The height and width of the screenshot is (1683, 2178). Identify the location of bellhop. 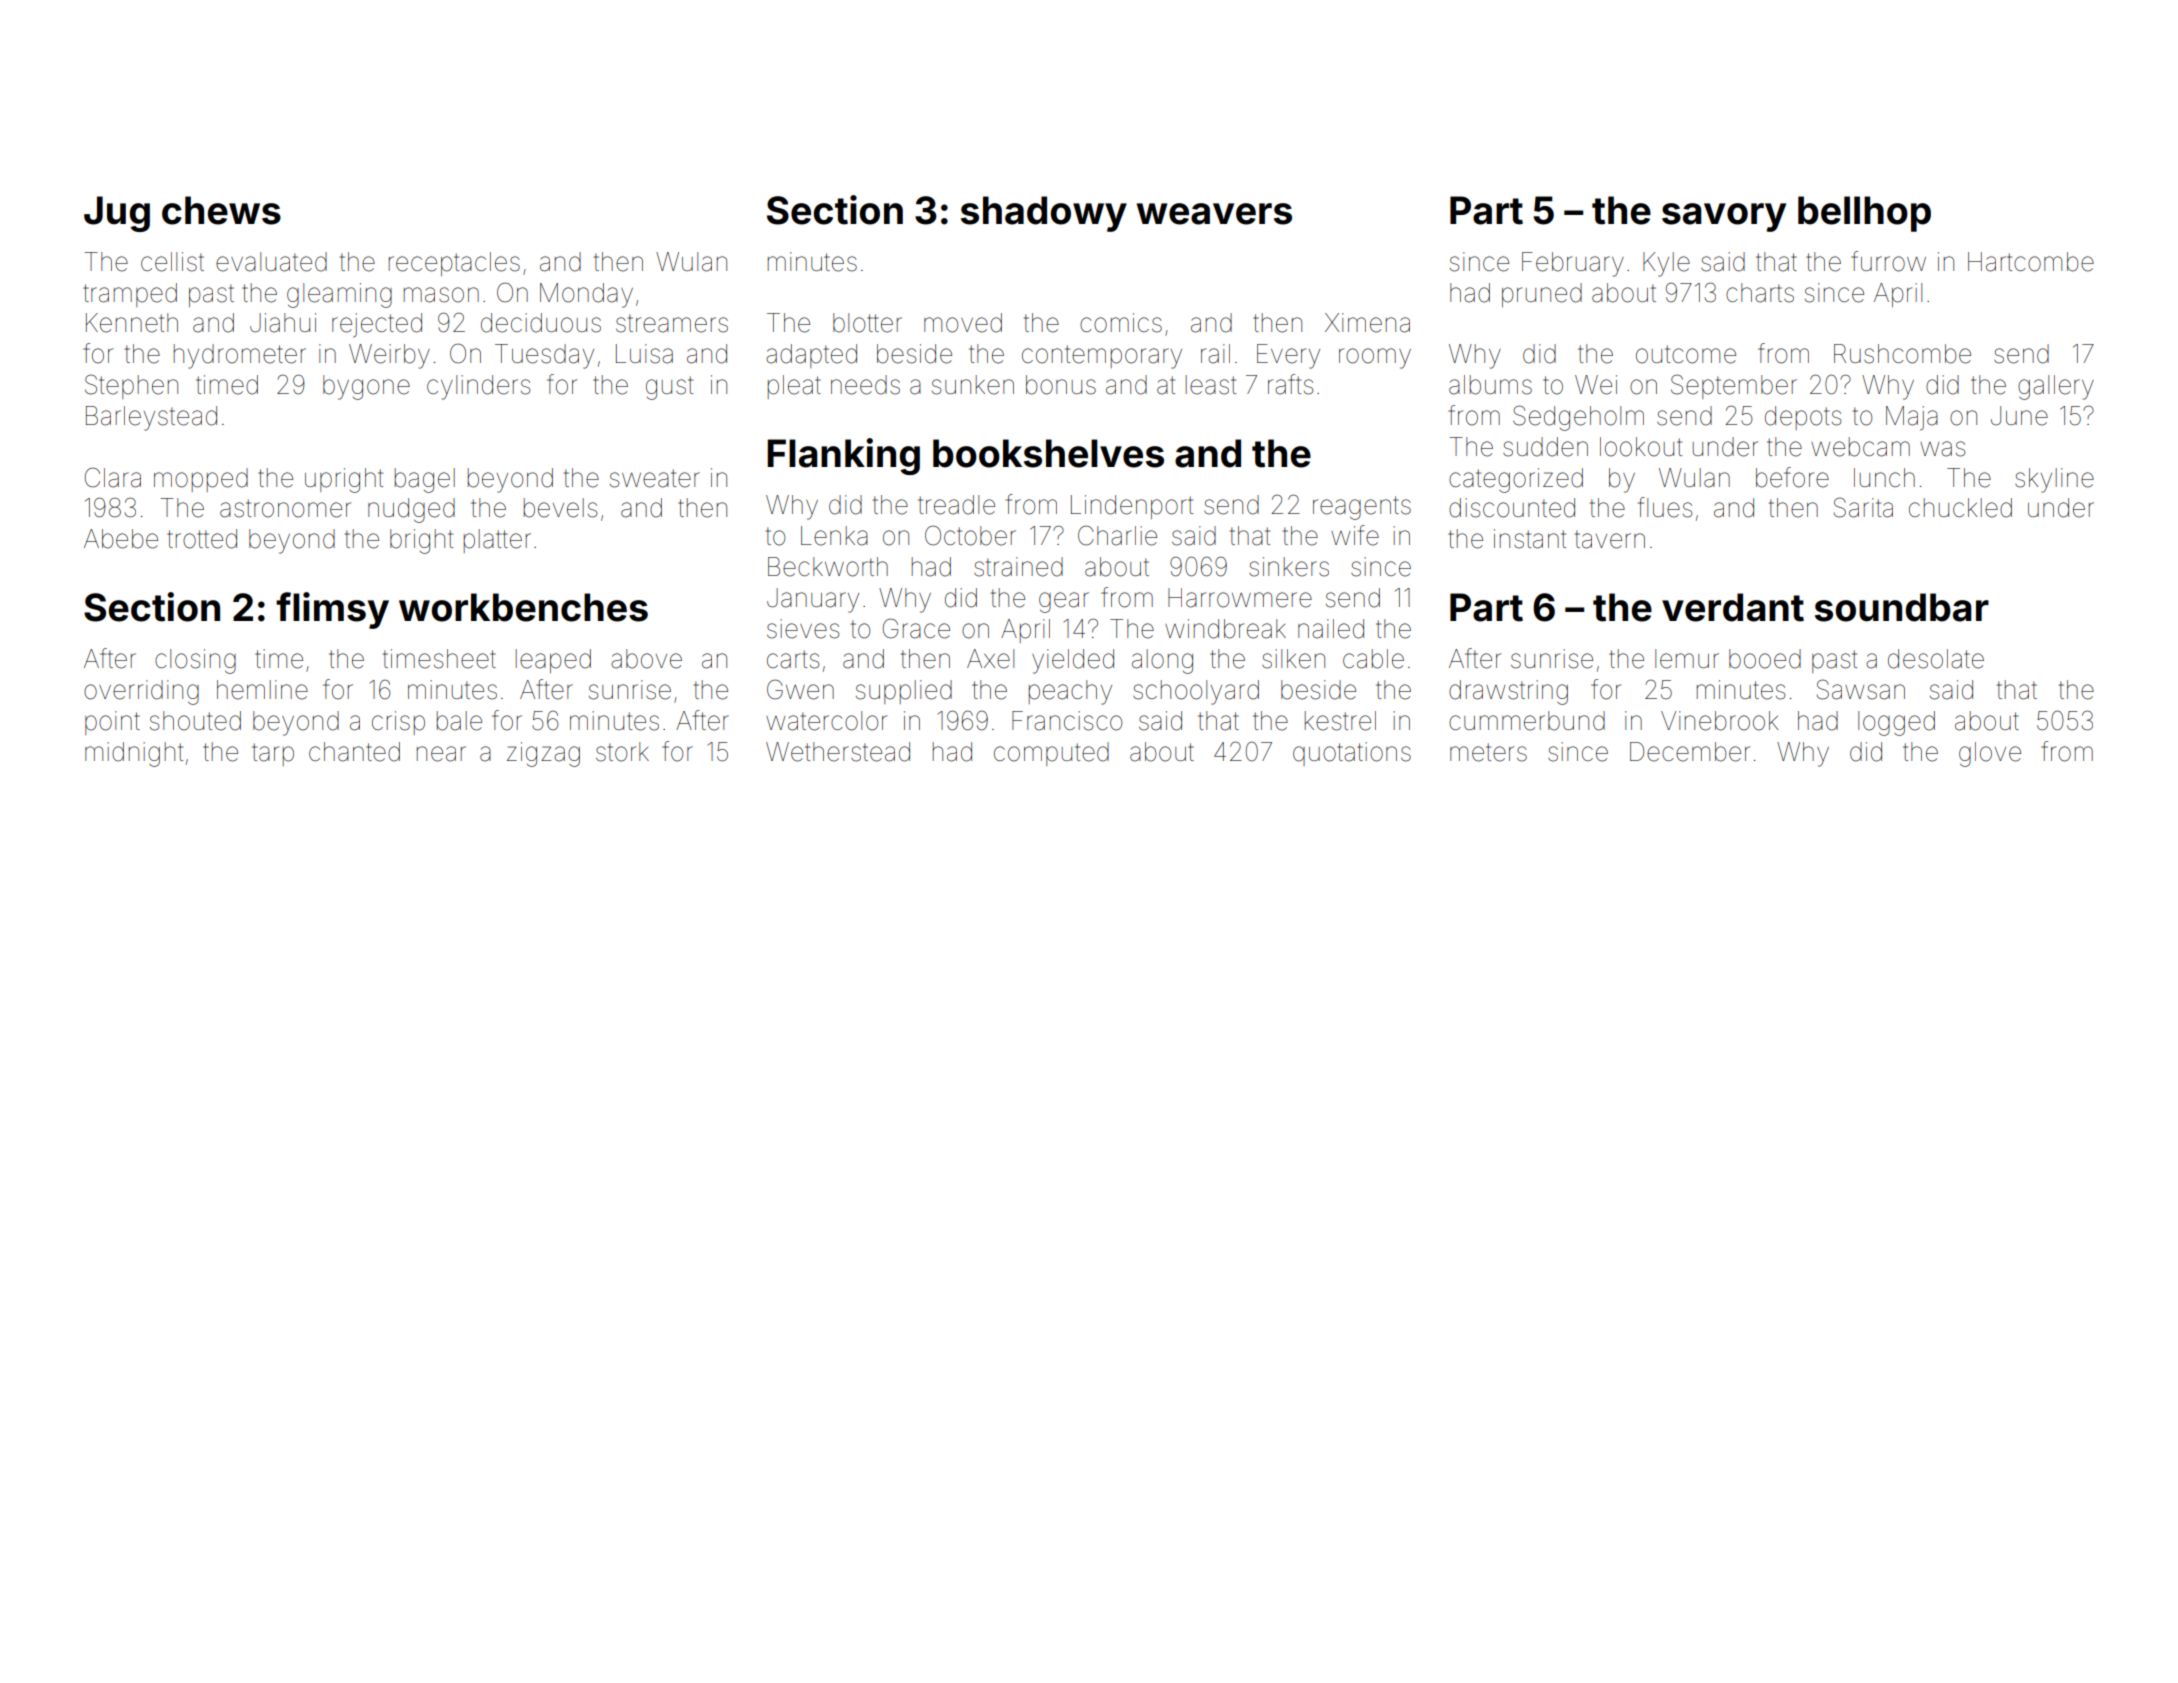
(1864, 214).
